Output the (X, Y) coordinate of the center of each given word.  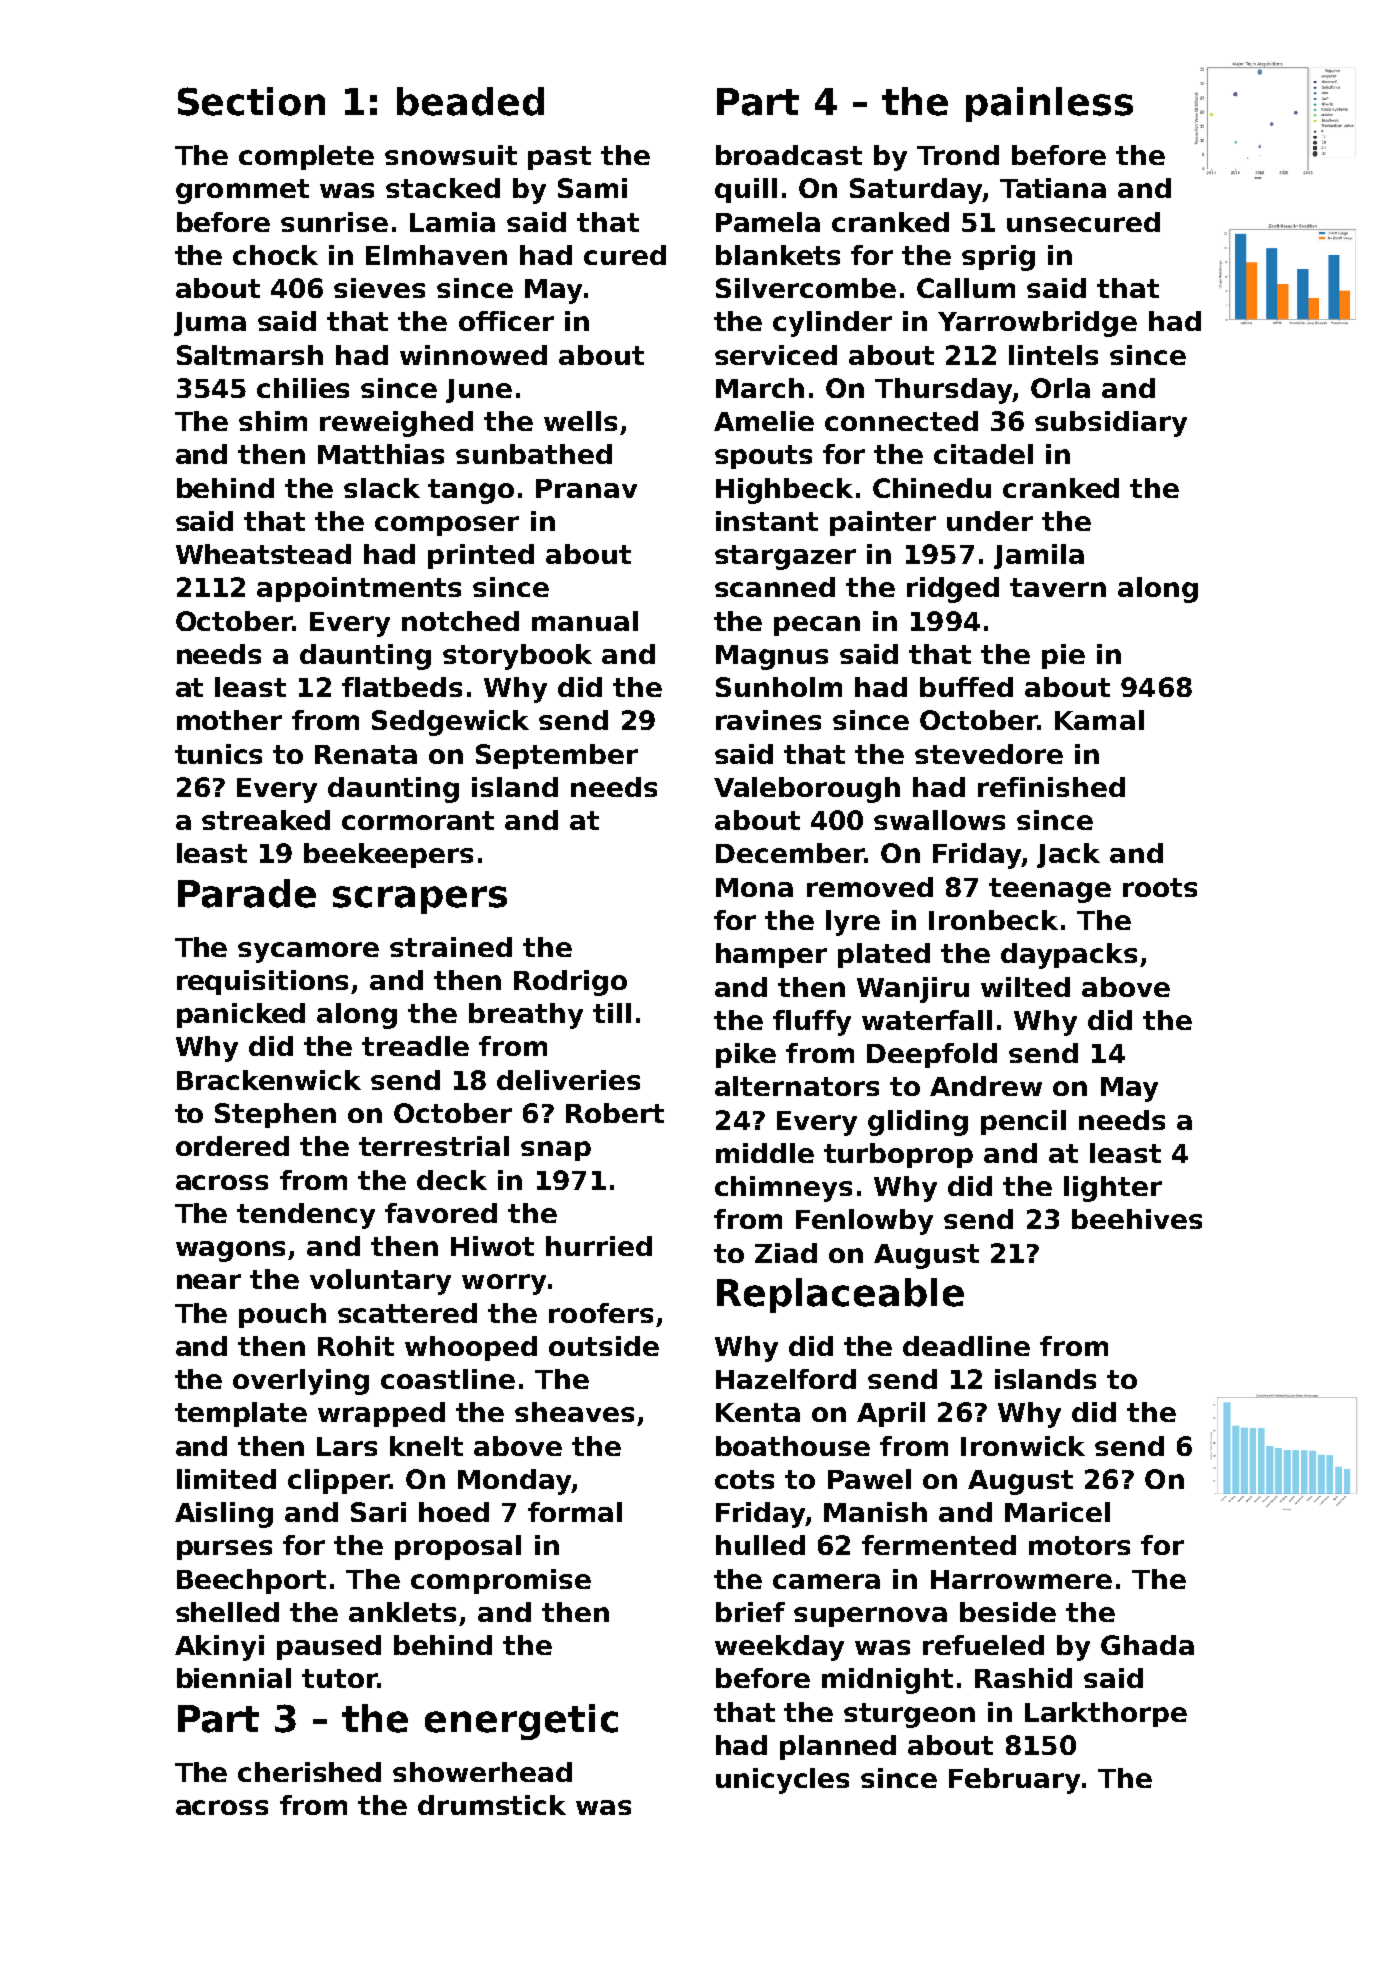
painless (1049, 104)
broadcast (789, 155)
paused (329, 1647)
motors (1079, 1545)
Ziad (786, 1253)
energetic (521, 1722)
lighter (1113, 1189)
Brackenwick (269, 1080)
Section (251, 101)
